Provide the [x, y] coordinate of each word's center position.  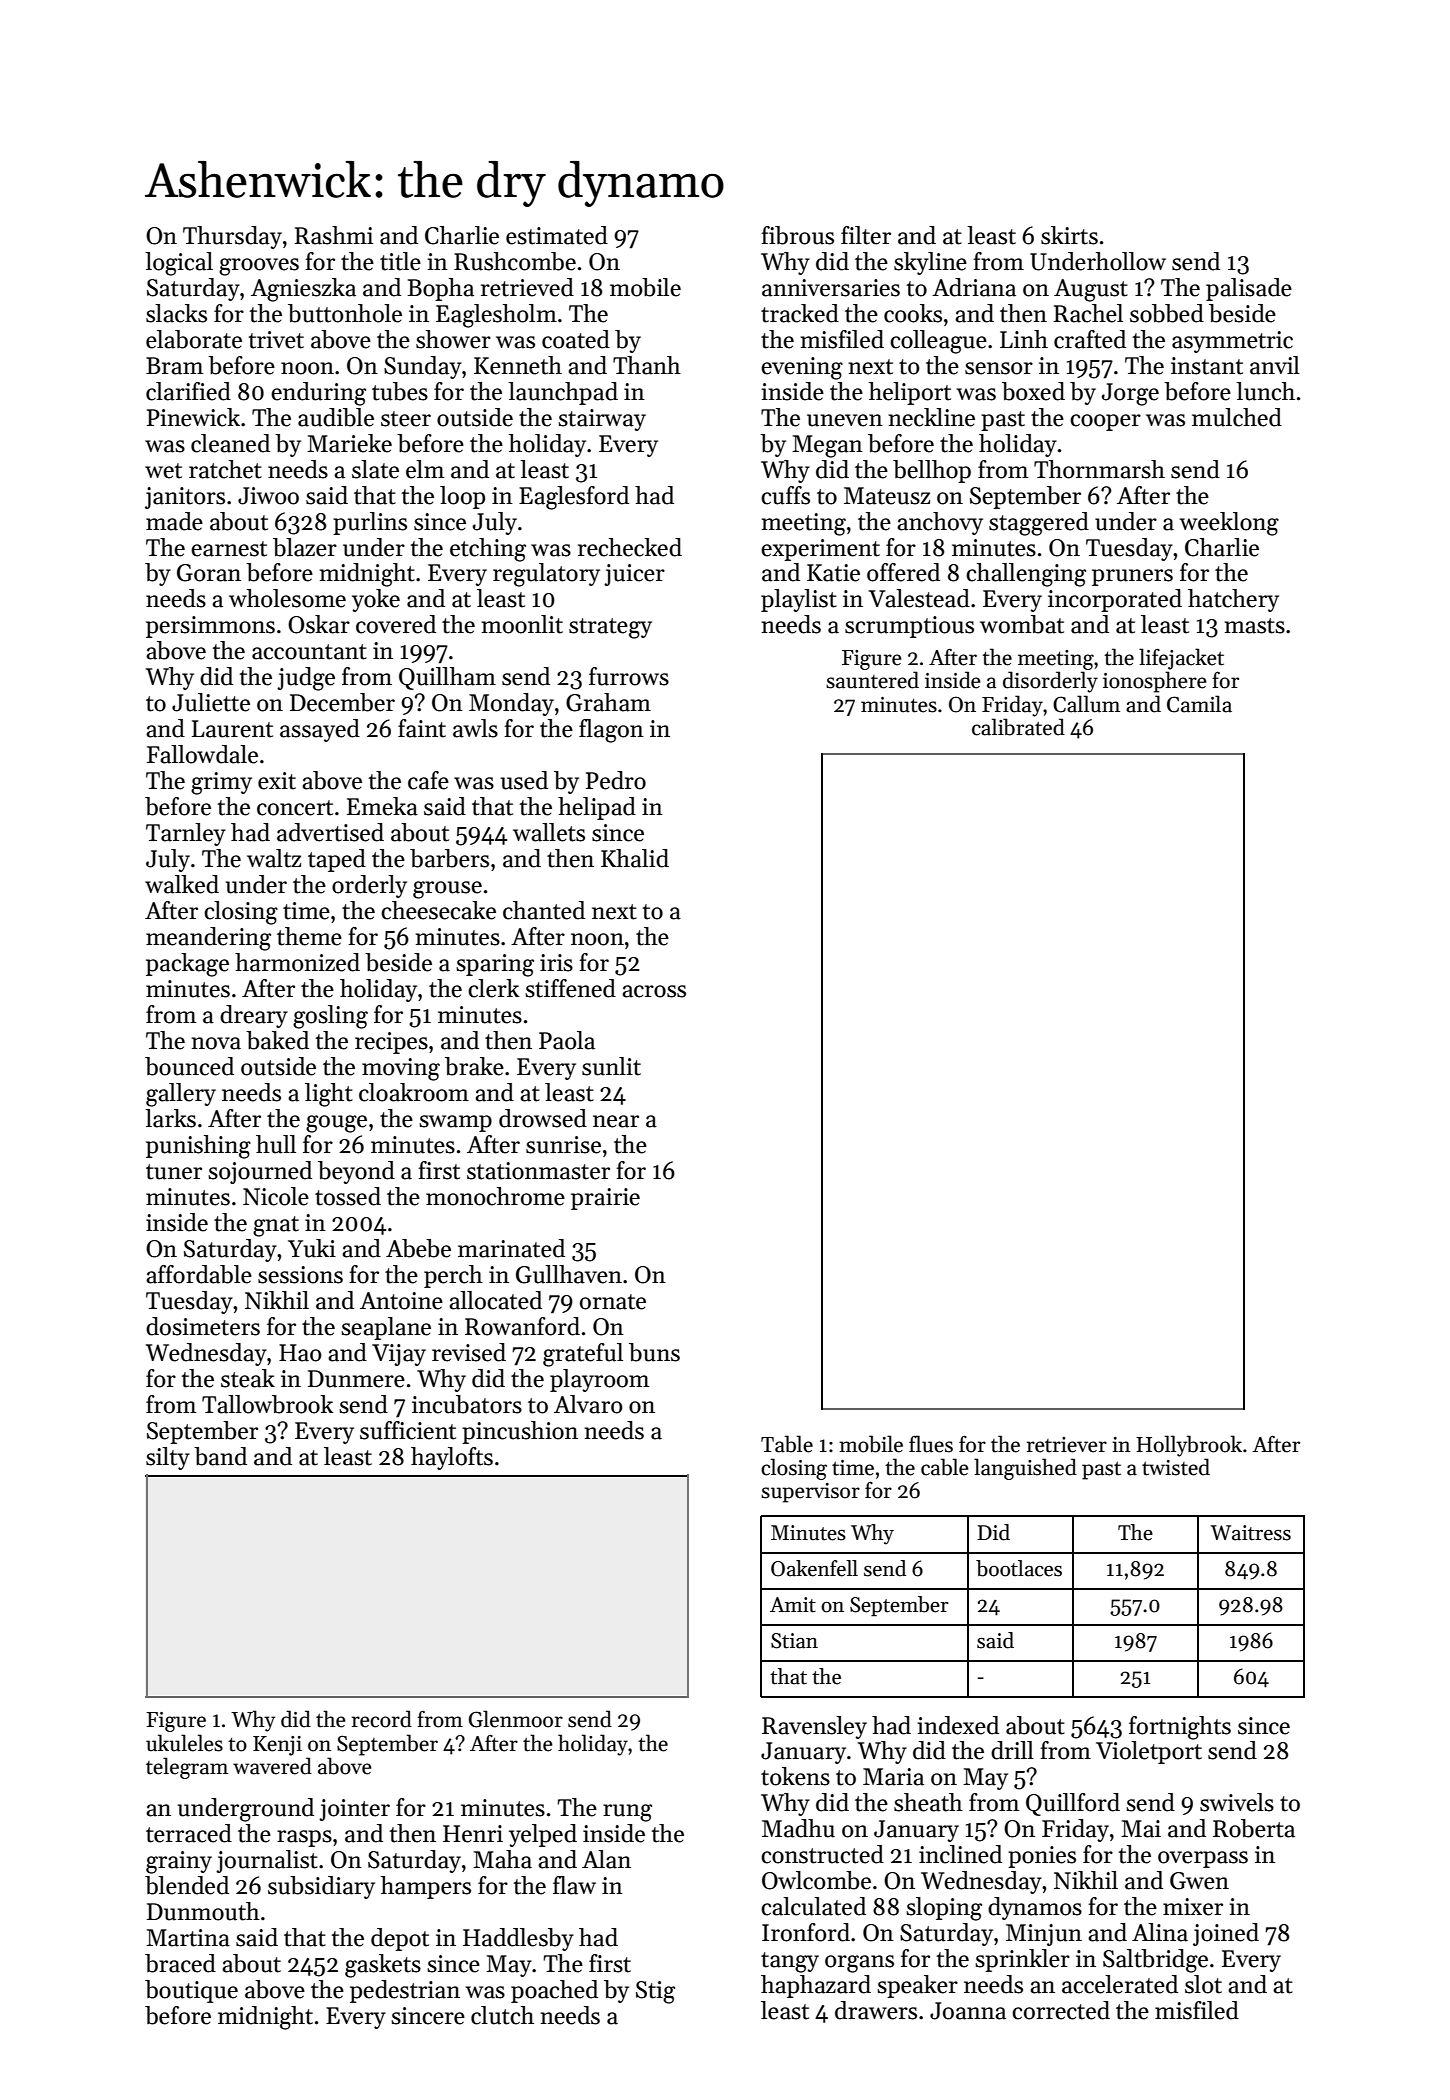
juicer [634, 575]
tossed [348, 1196]
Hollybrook [1189, 1446]
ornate [613, 1302]
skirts [1069, 235]
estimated [557, 235]
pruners [1132, 577]
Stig [655, 1992]
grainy [179, 1862]
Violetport [1149, 1752]
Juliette [211, 702]
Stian [794, 1641]
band [220, 1456]
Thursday [232, 237]
